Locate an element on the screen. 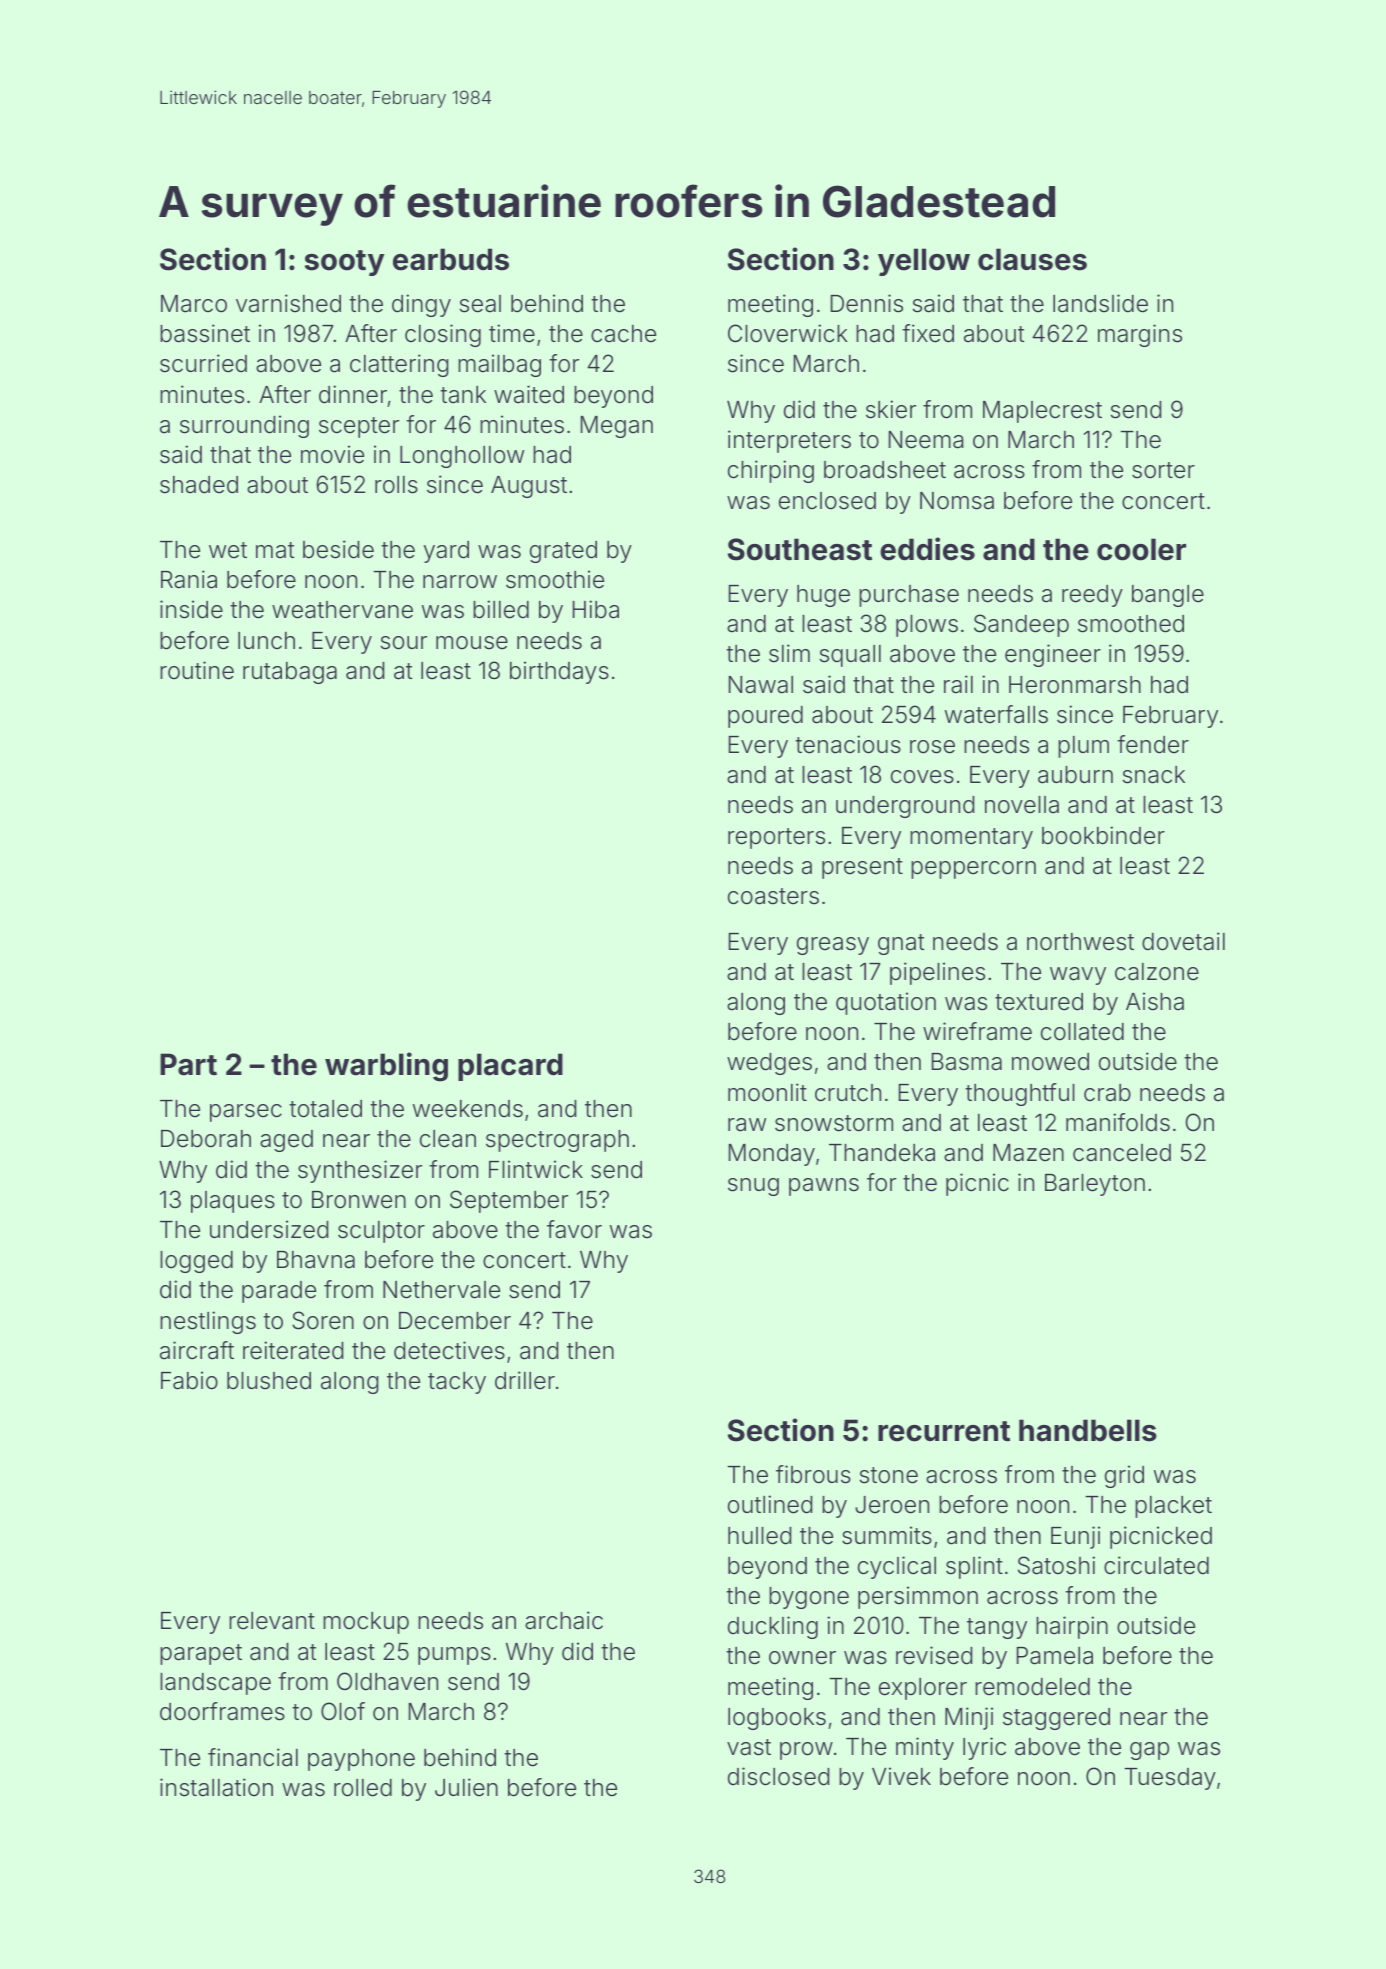 This screenshot has height=1969, width=1386. sooty is located at coordinates (344, 263).
